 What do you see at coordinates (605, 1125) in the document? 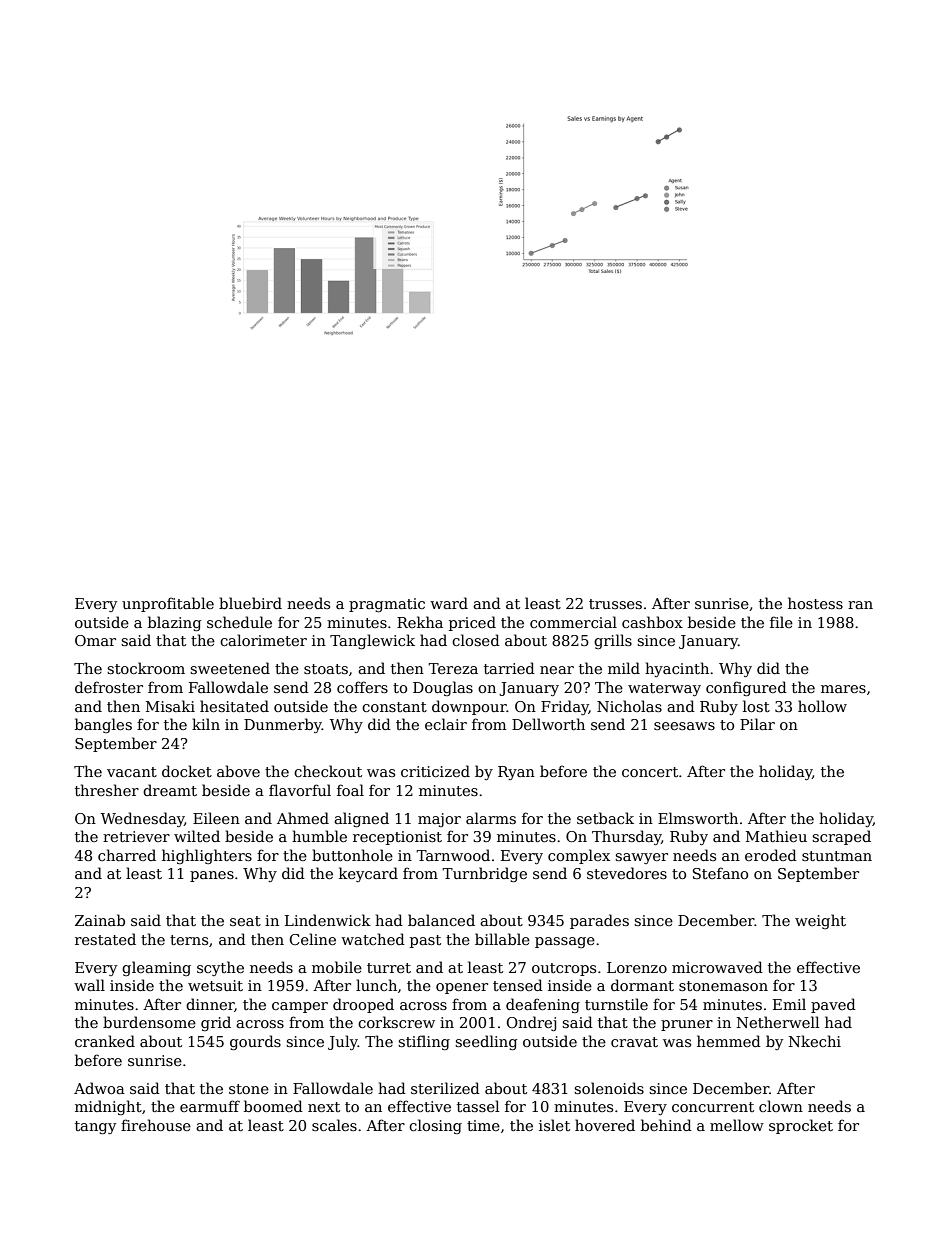
I see `hovered` at bounding box center [605, 1125].
